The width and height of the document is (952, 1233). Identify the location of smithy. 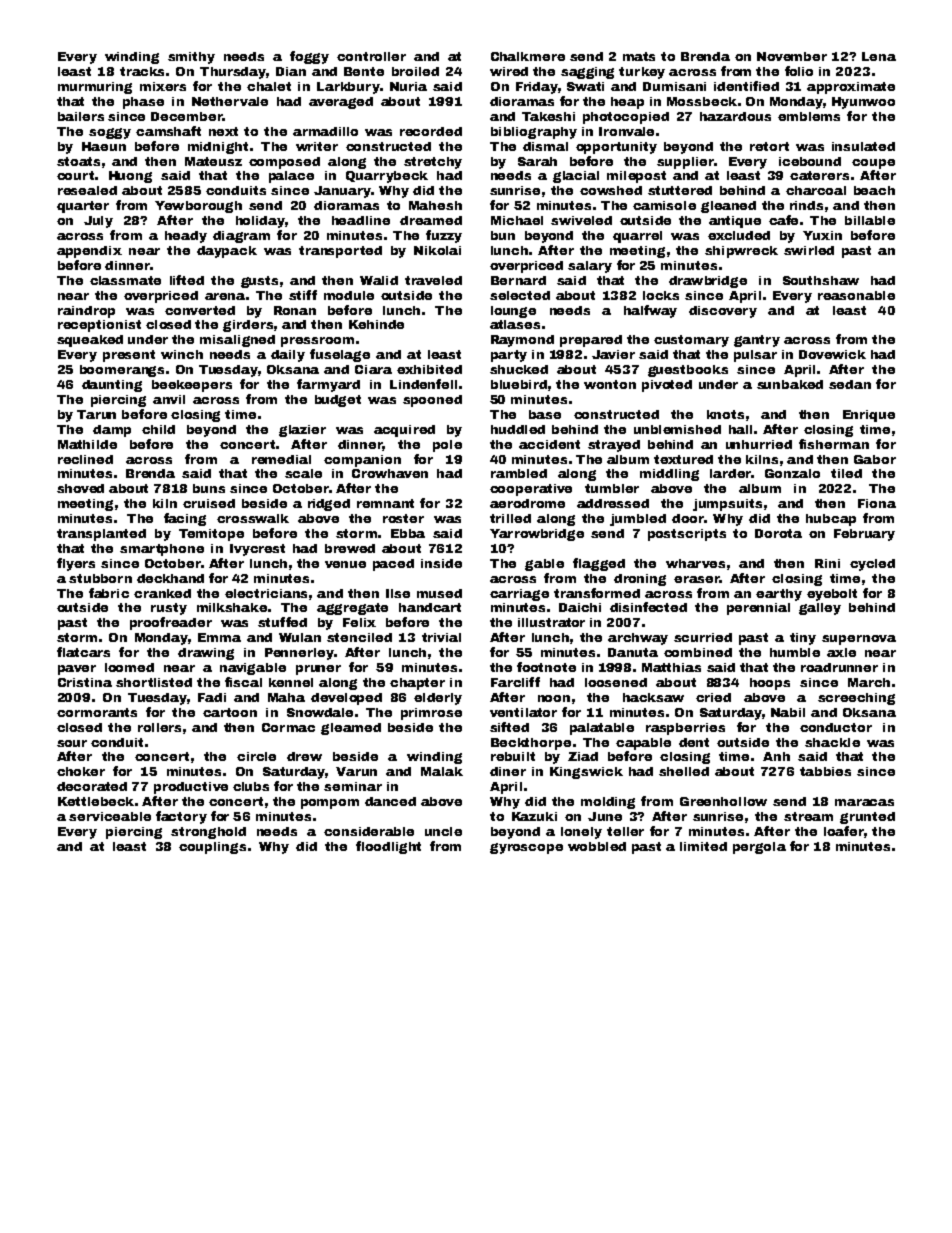
(191, 58).
